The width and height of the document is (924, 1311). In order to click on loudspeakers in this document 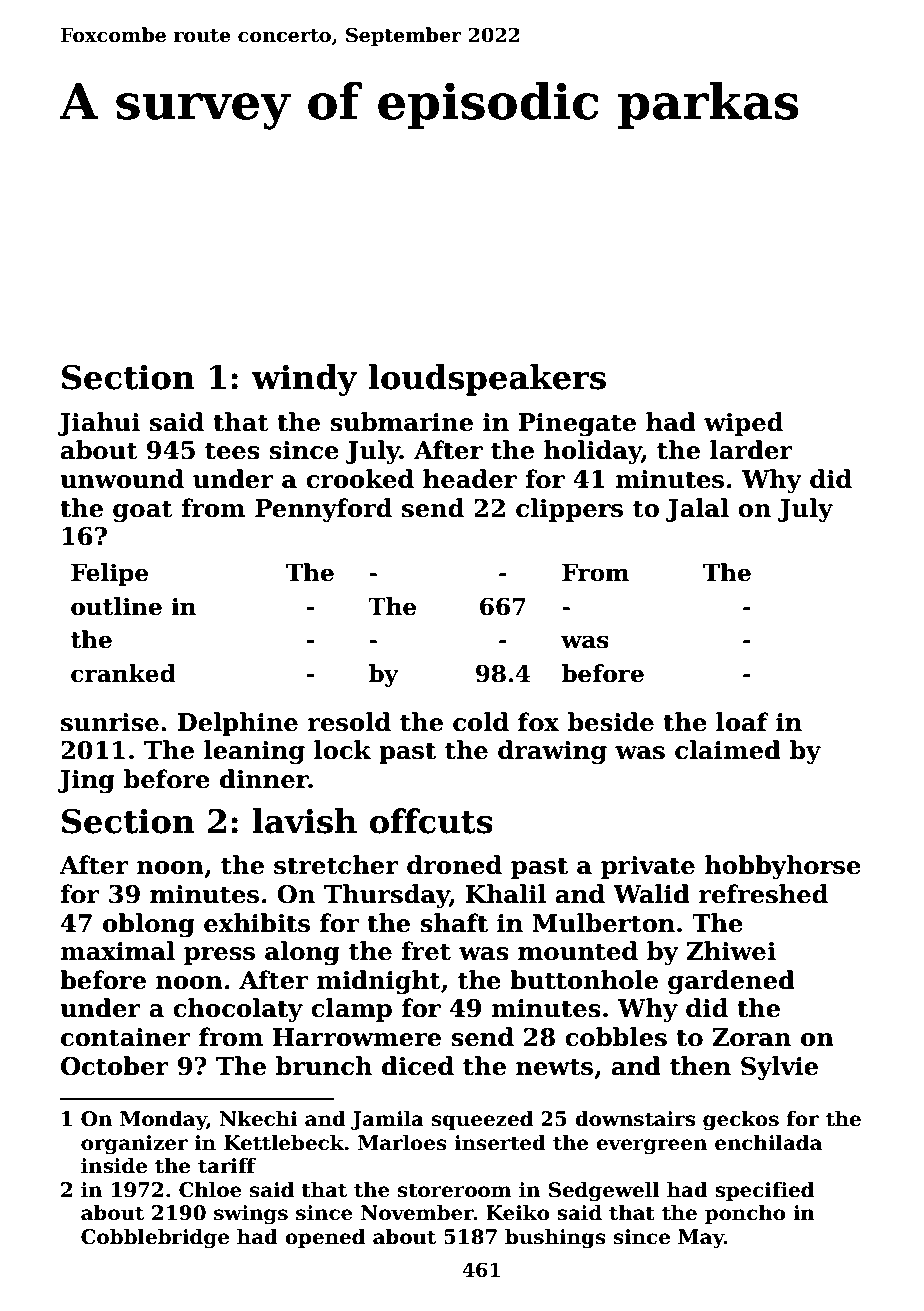, I will do `click(487, 380)`.
